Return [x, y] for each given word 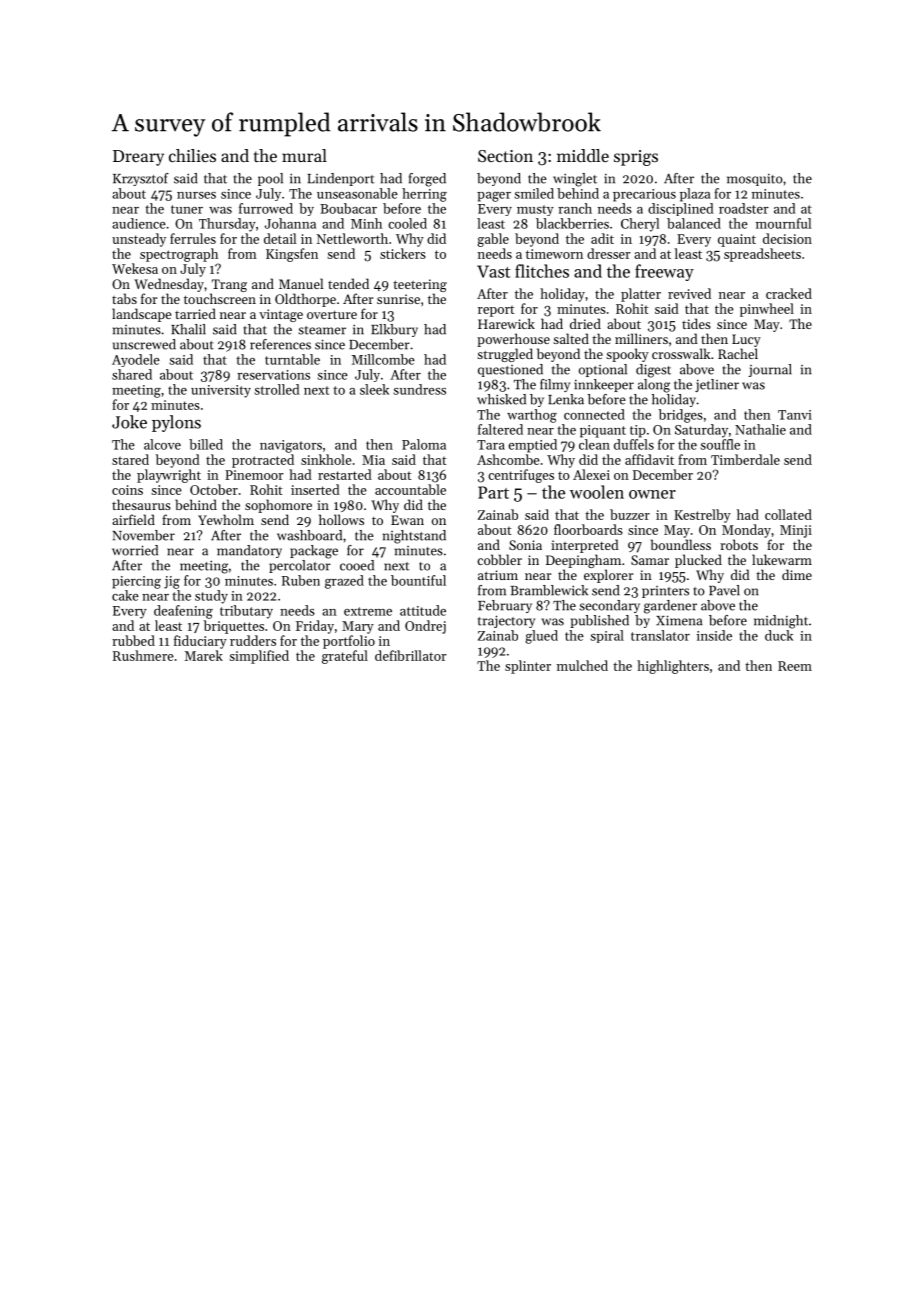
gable [493, 240]
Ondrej [425, 627]
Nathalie [760, 429]
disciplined [681, 209]
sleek [374, 389]
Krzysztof [141, 179]
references [280, 344]
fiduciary [200, 642]
